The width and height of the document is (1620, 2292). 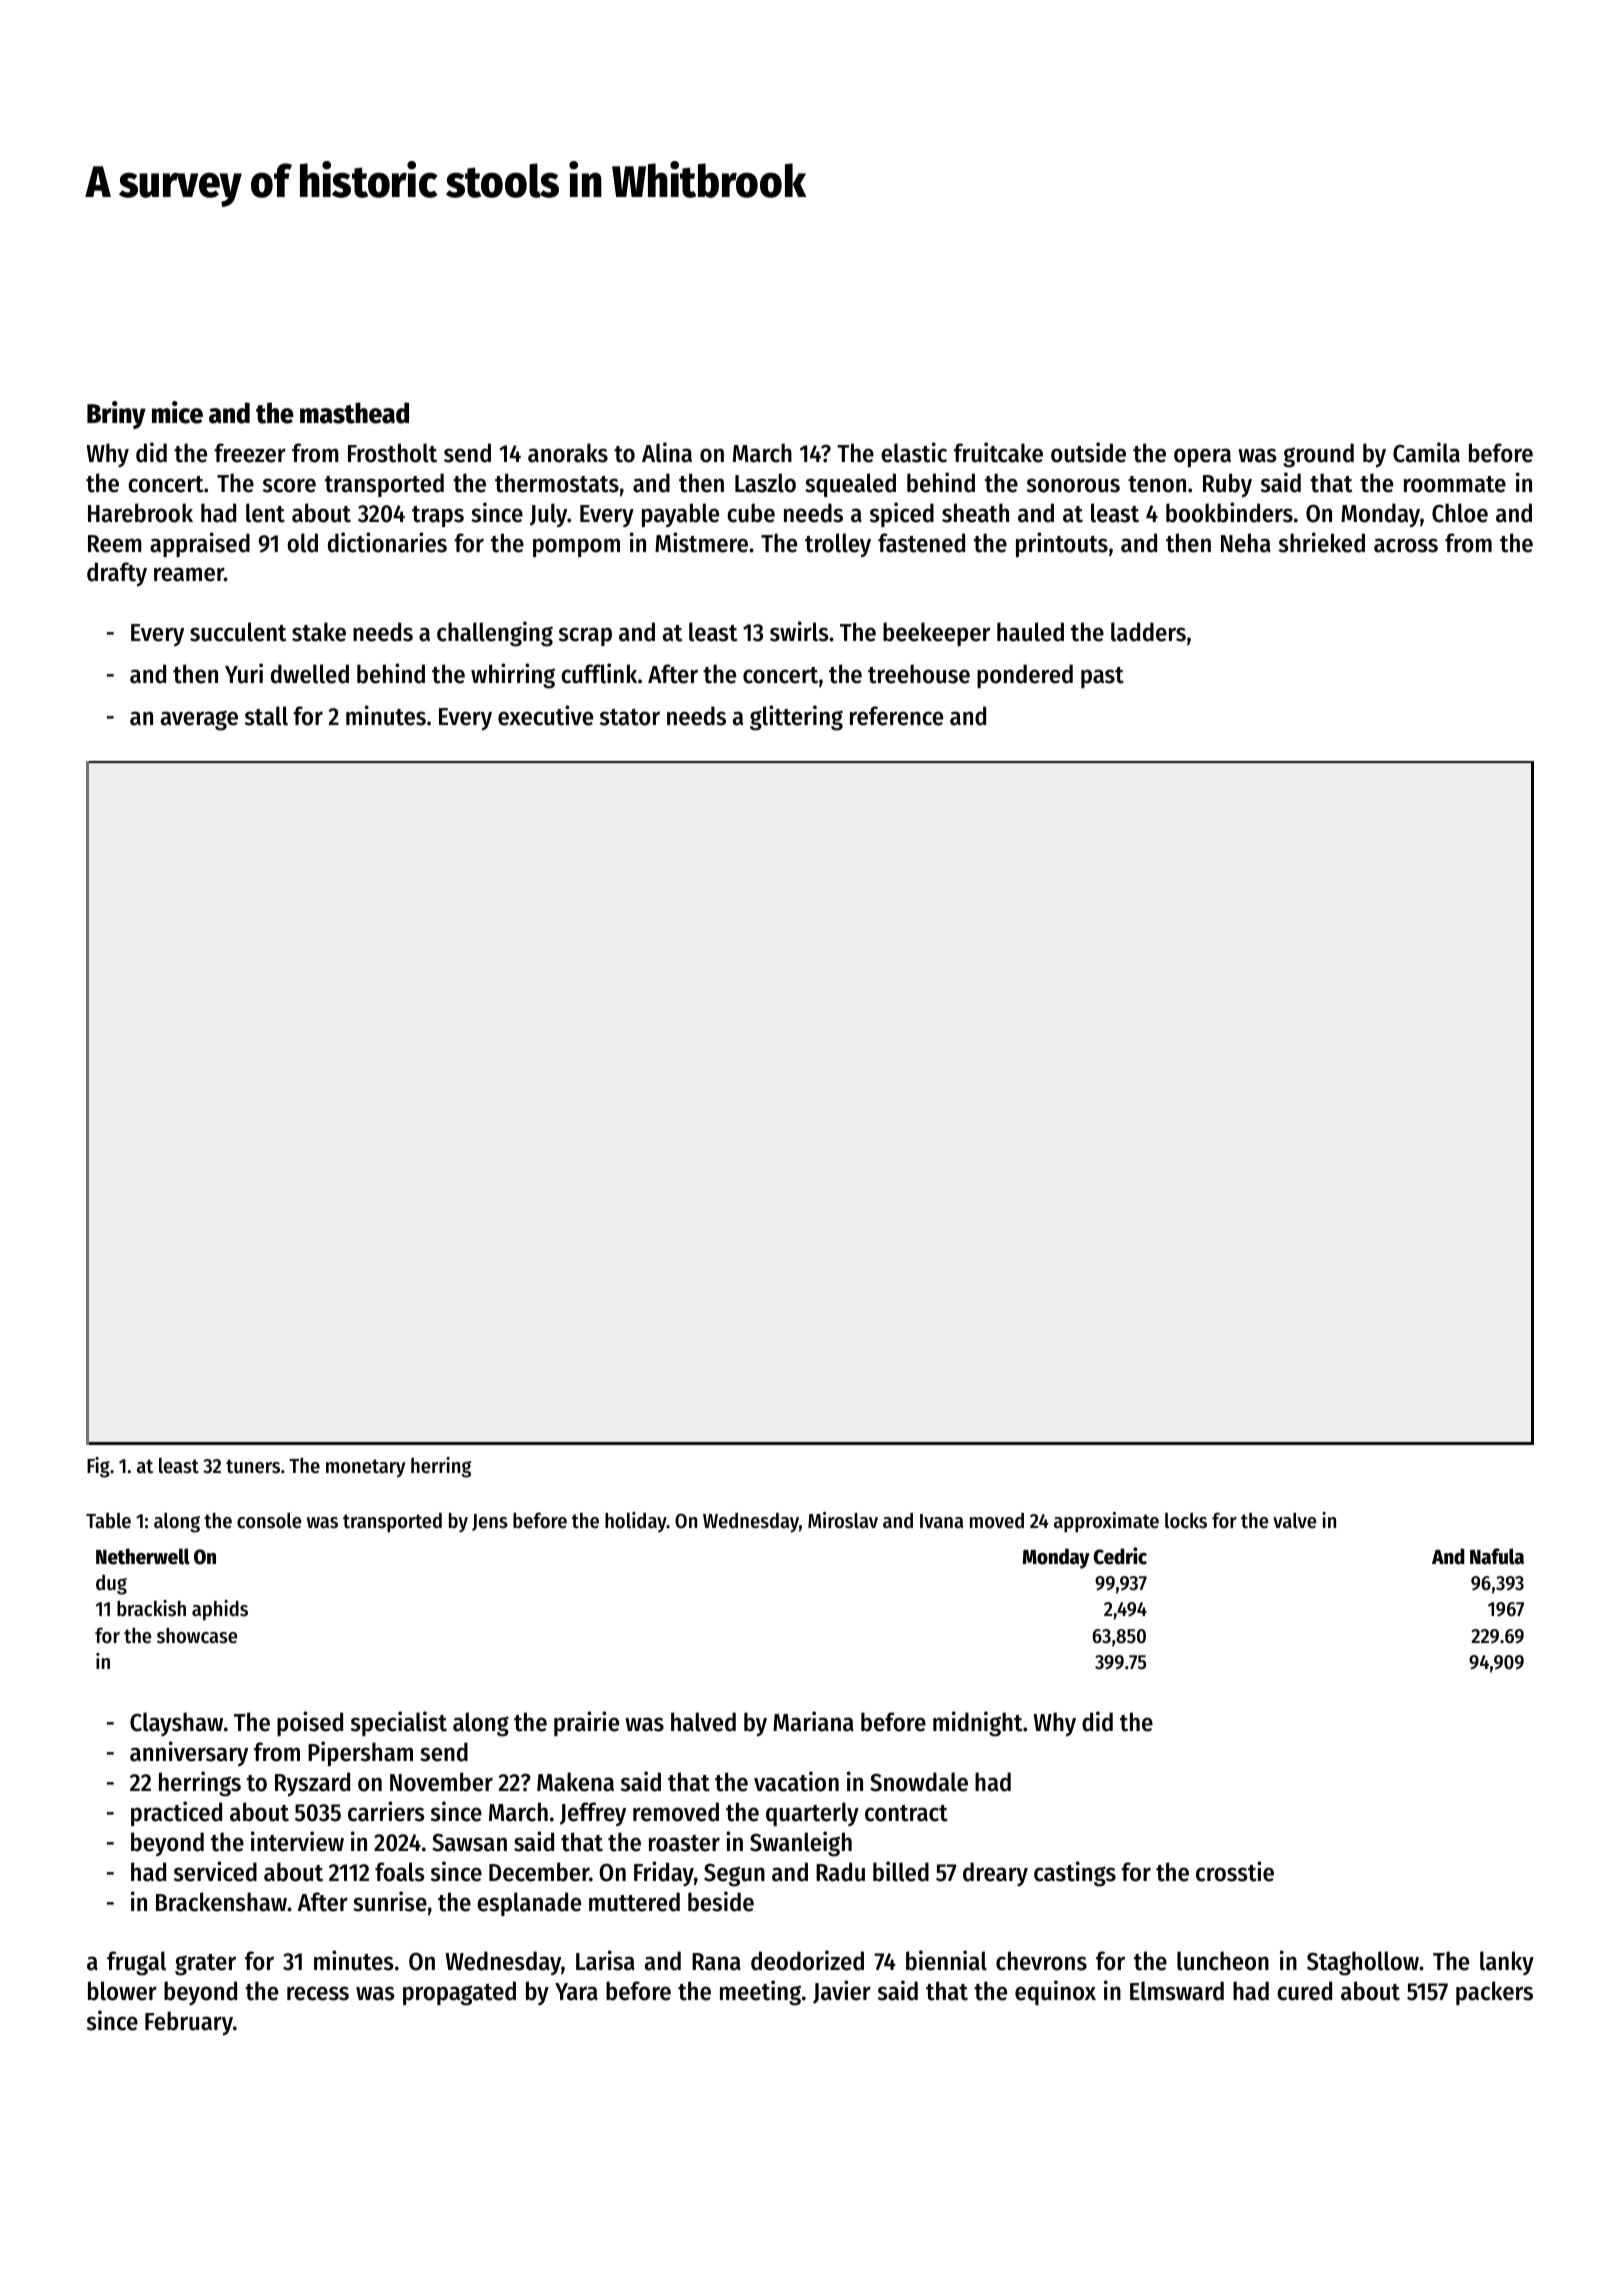 What do you see at coordinates (1102, 677) in the document?
I see `past` at bounding box center [1102, 677].
